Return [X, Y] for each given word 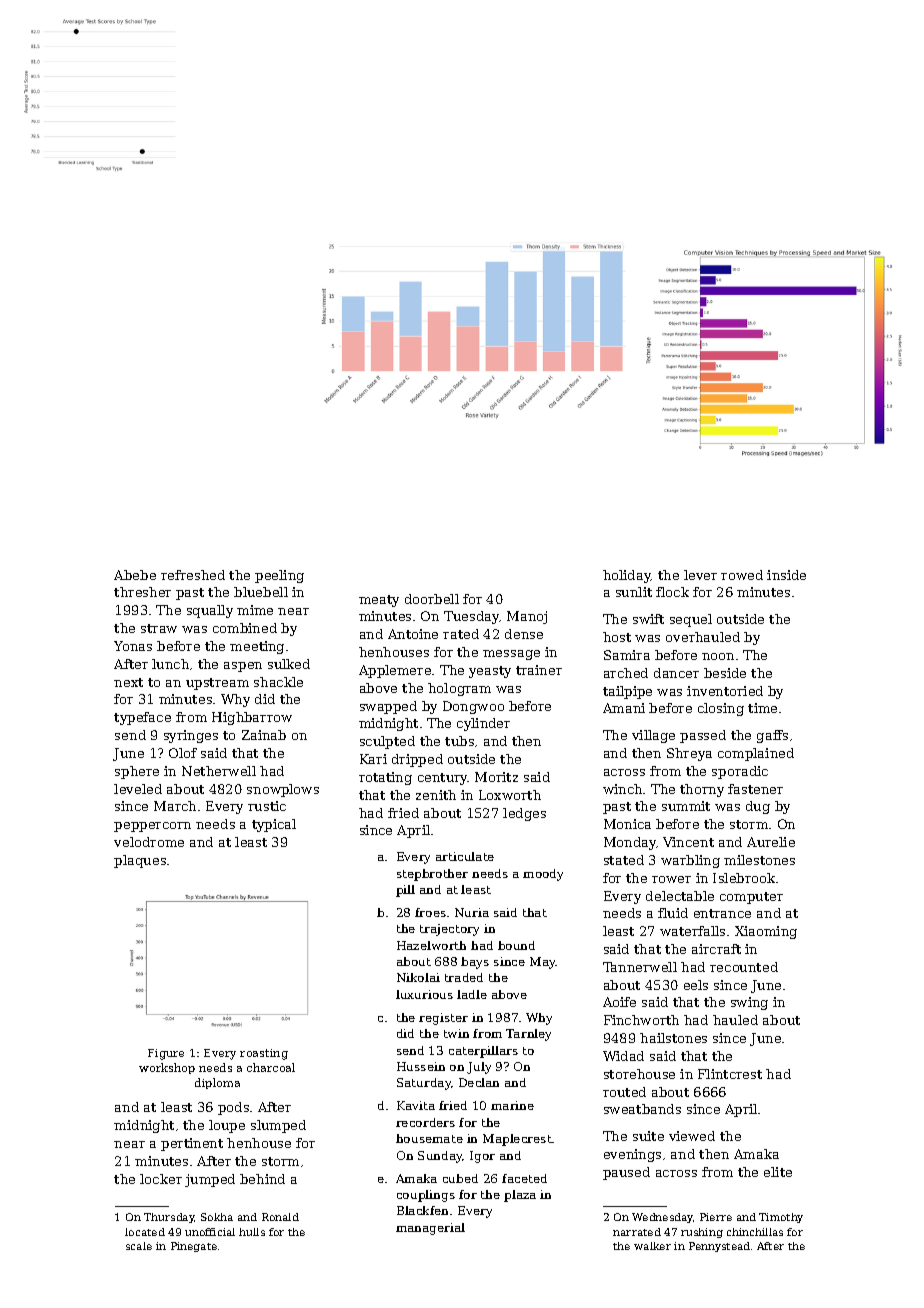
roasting [264, 1054]
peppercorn [152, 827]
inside [786, 575]
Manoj [527, 617]
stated [624, 860]
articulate [465, 856]
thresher [142, 592]
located [145, 1232]
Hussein [421, 1066]
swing [749, 1003]
